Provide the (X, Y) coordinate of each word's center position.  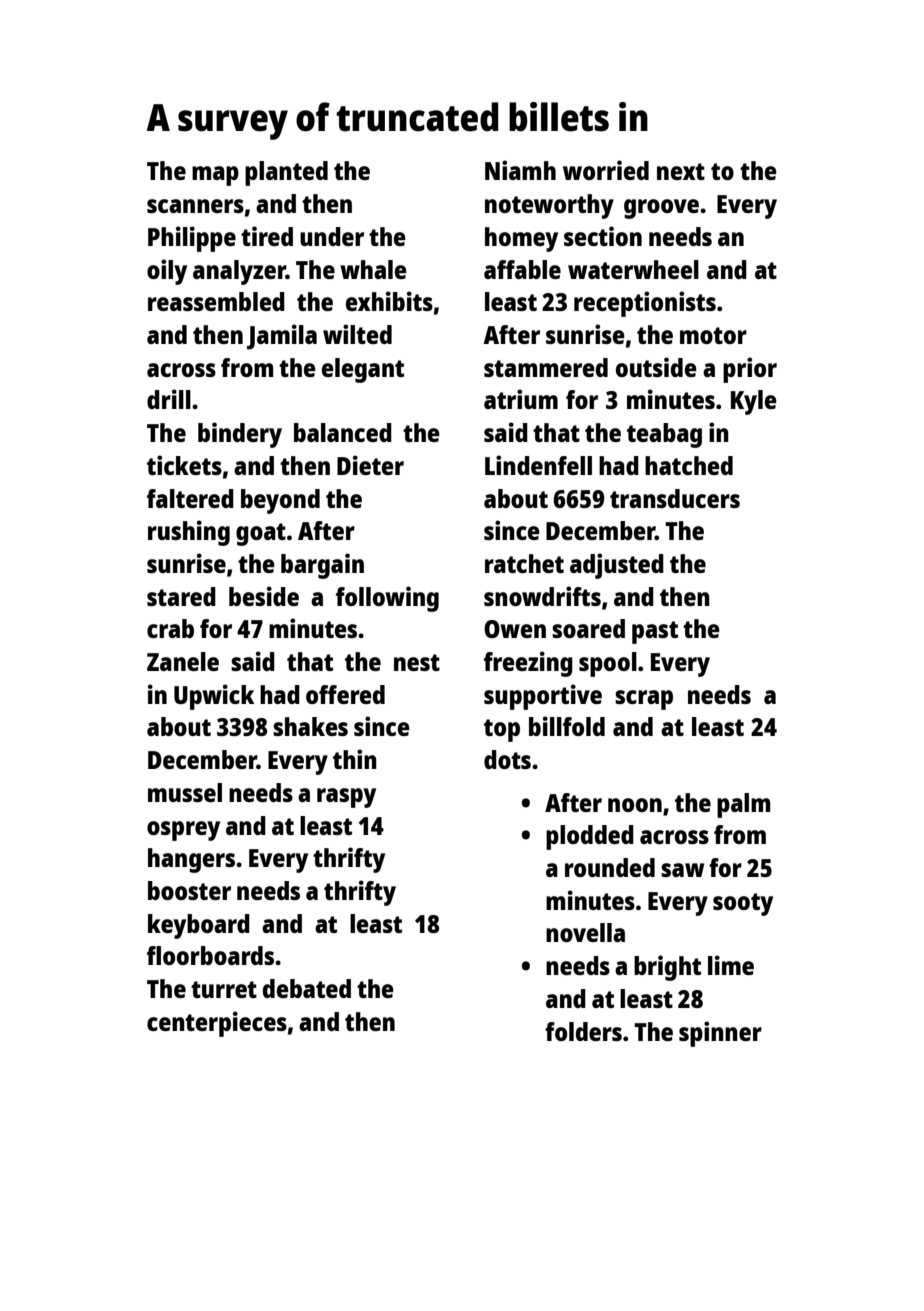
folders (583, 1031)
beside (264, 596)
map (215, 176)
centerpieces (217, 1024)
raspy (346, 798)
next (681, 171)
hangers (191, 860)
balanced (343, 432)
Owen (515, 629)
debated (307, 988)
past (655, 632)
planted (286, 173)
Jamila (282, 337)
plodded (590, 837)
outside (656, 367)
